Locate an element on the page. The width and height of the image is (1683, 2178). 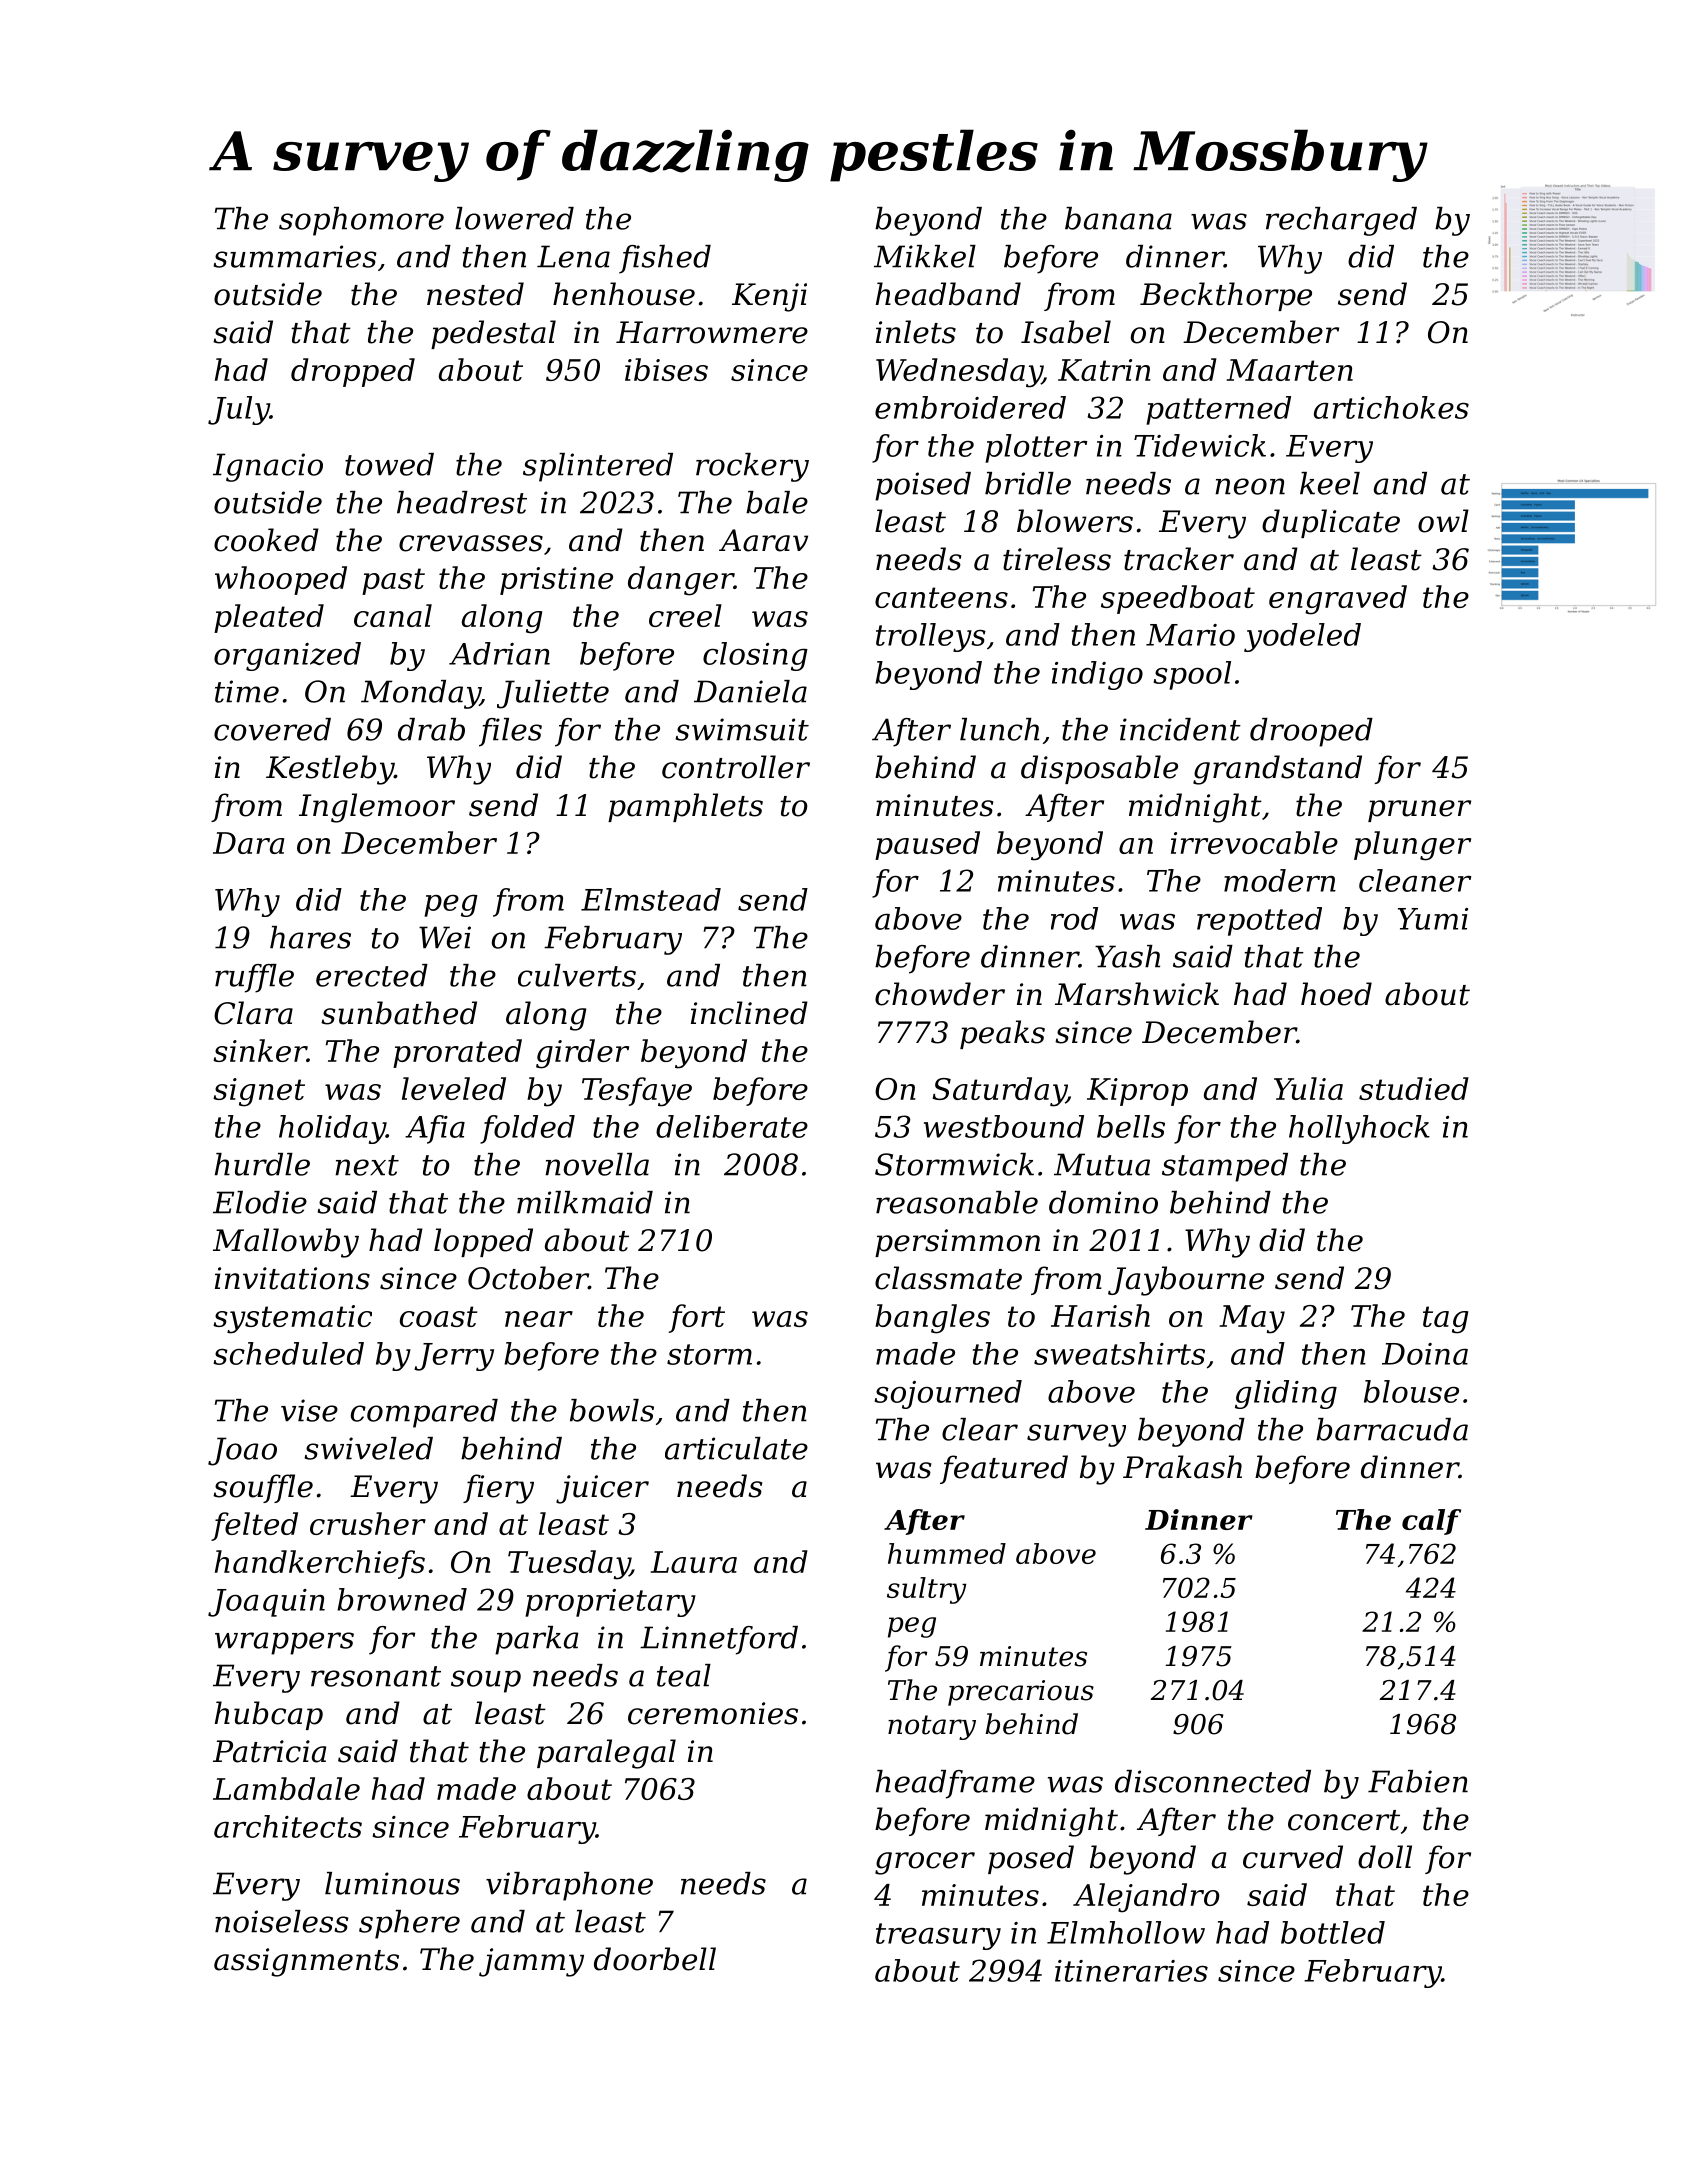
deliberate is located at coordinates (732, 1126).
